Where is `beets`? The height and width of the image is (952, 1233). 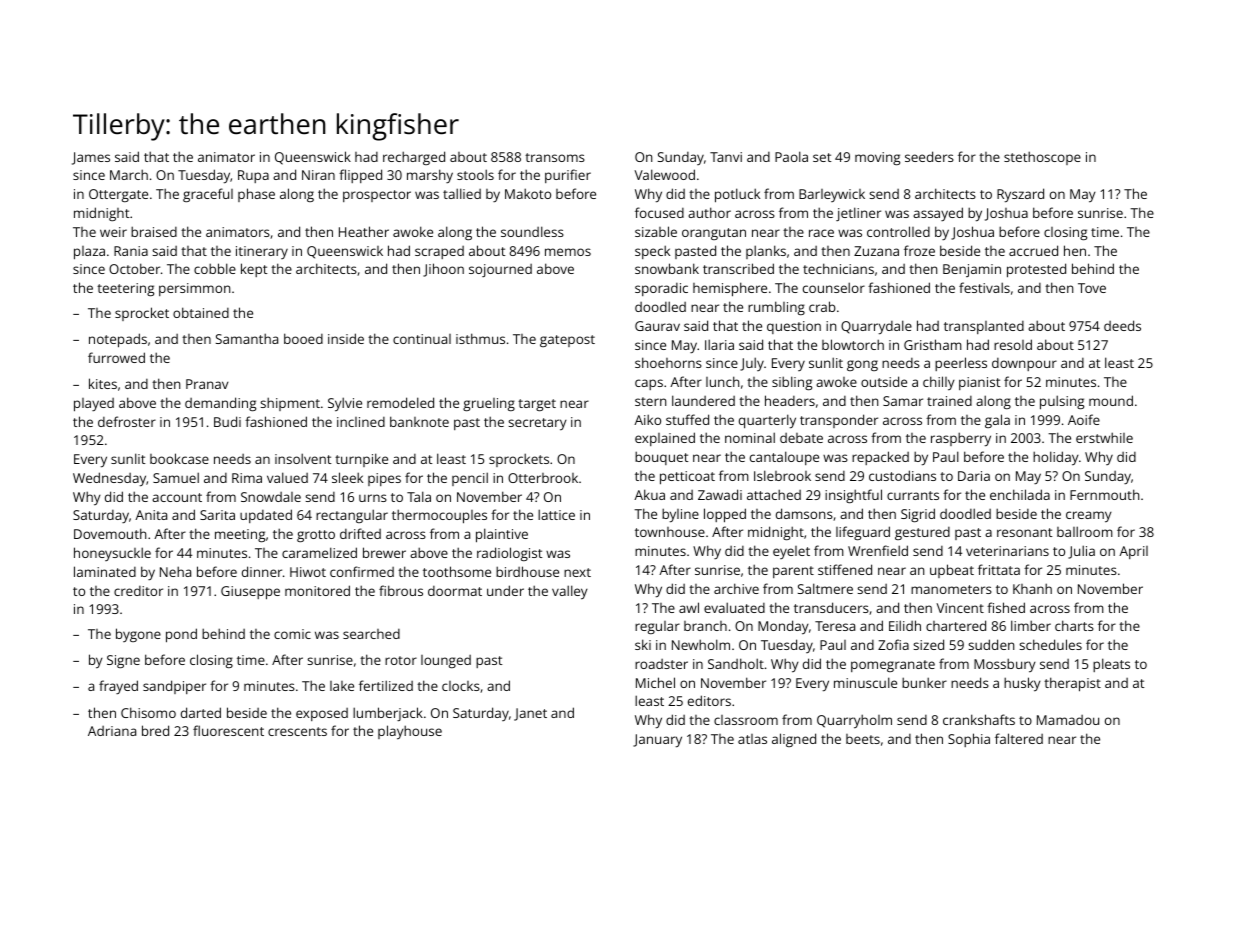
beets is located at coordinates (863, 739).
